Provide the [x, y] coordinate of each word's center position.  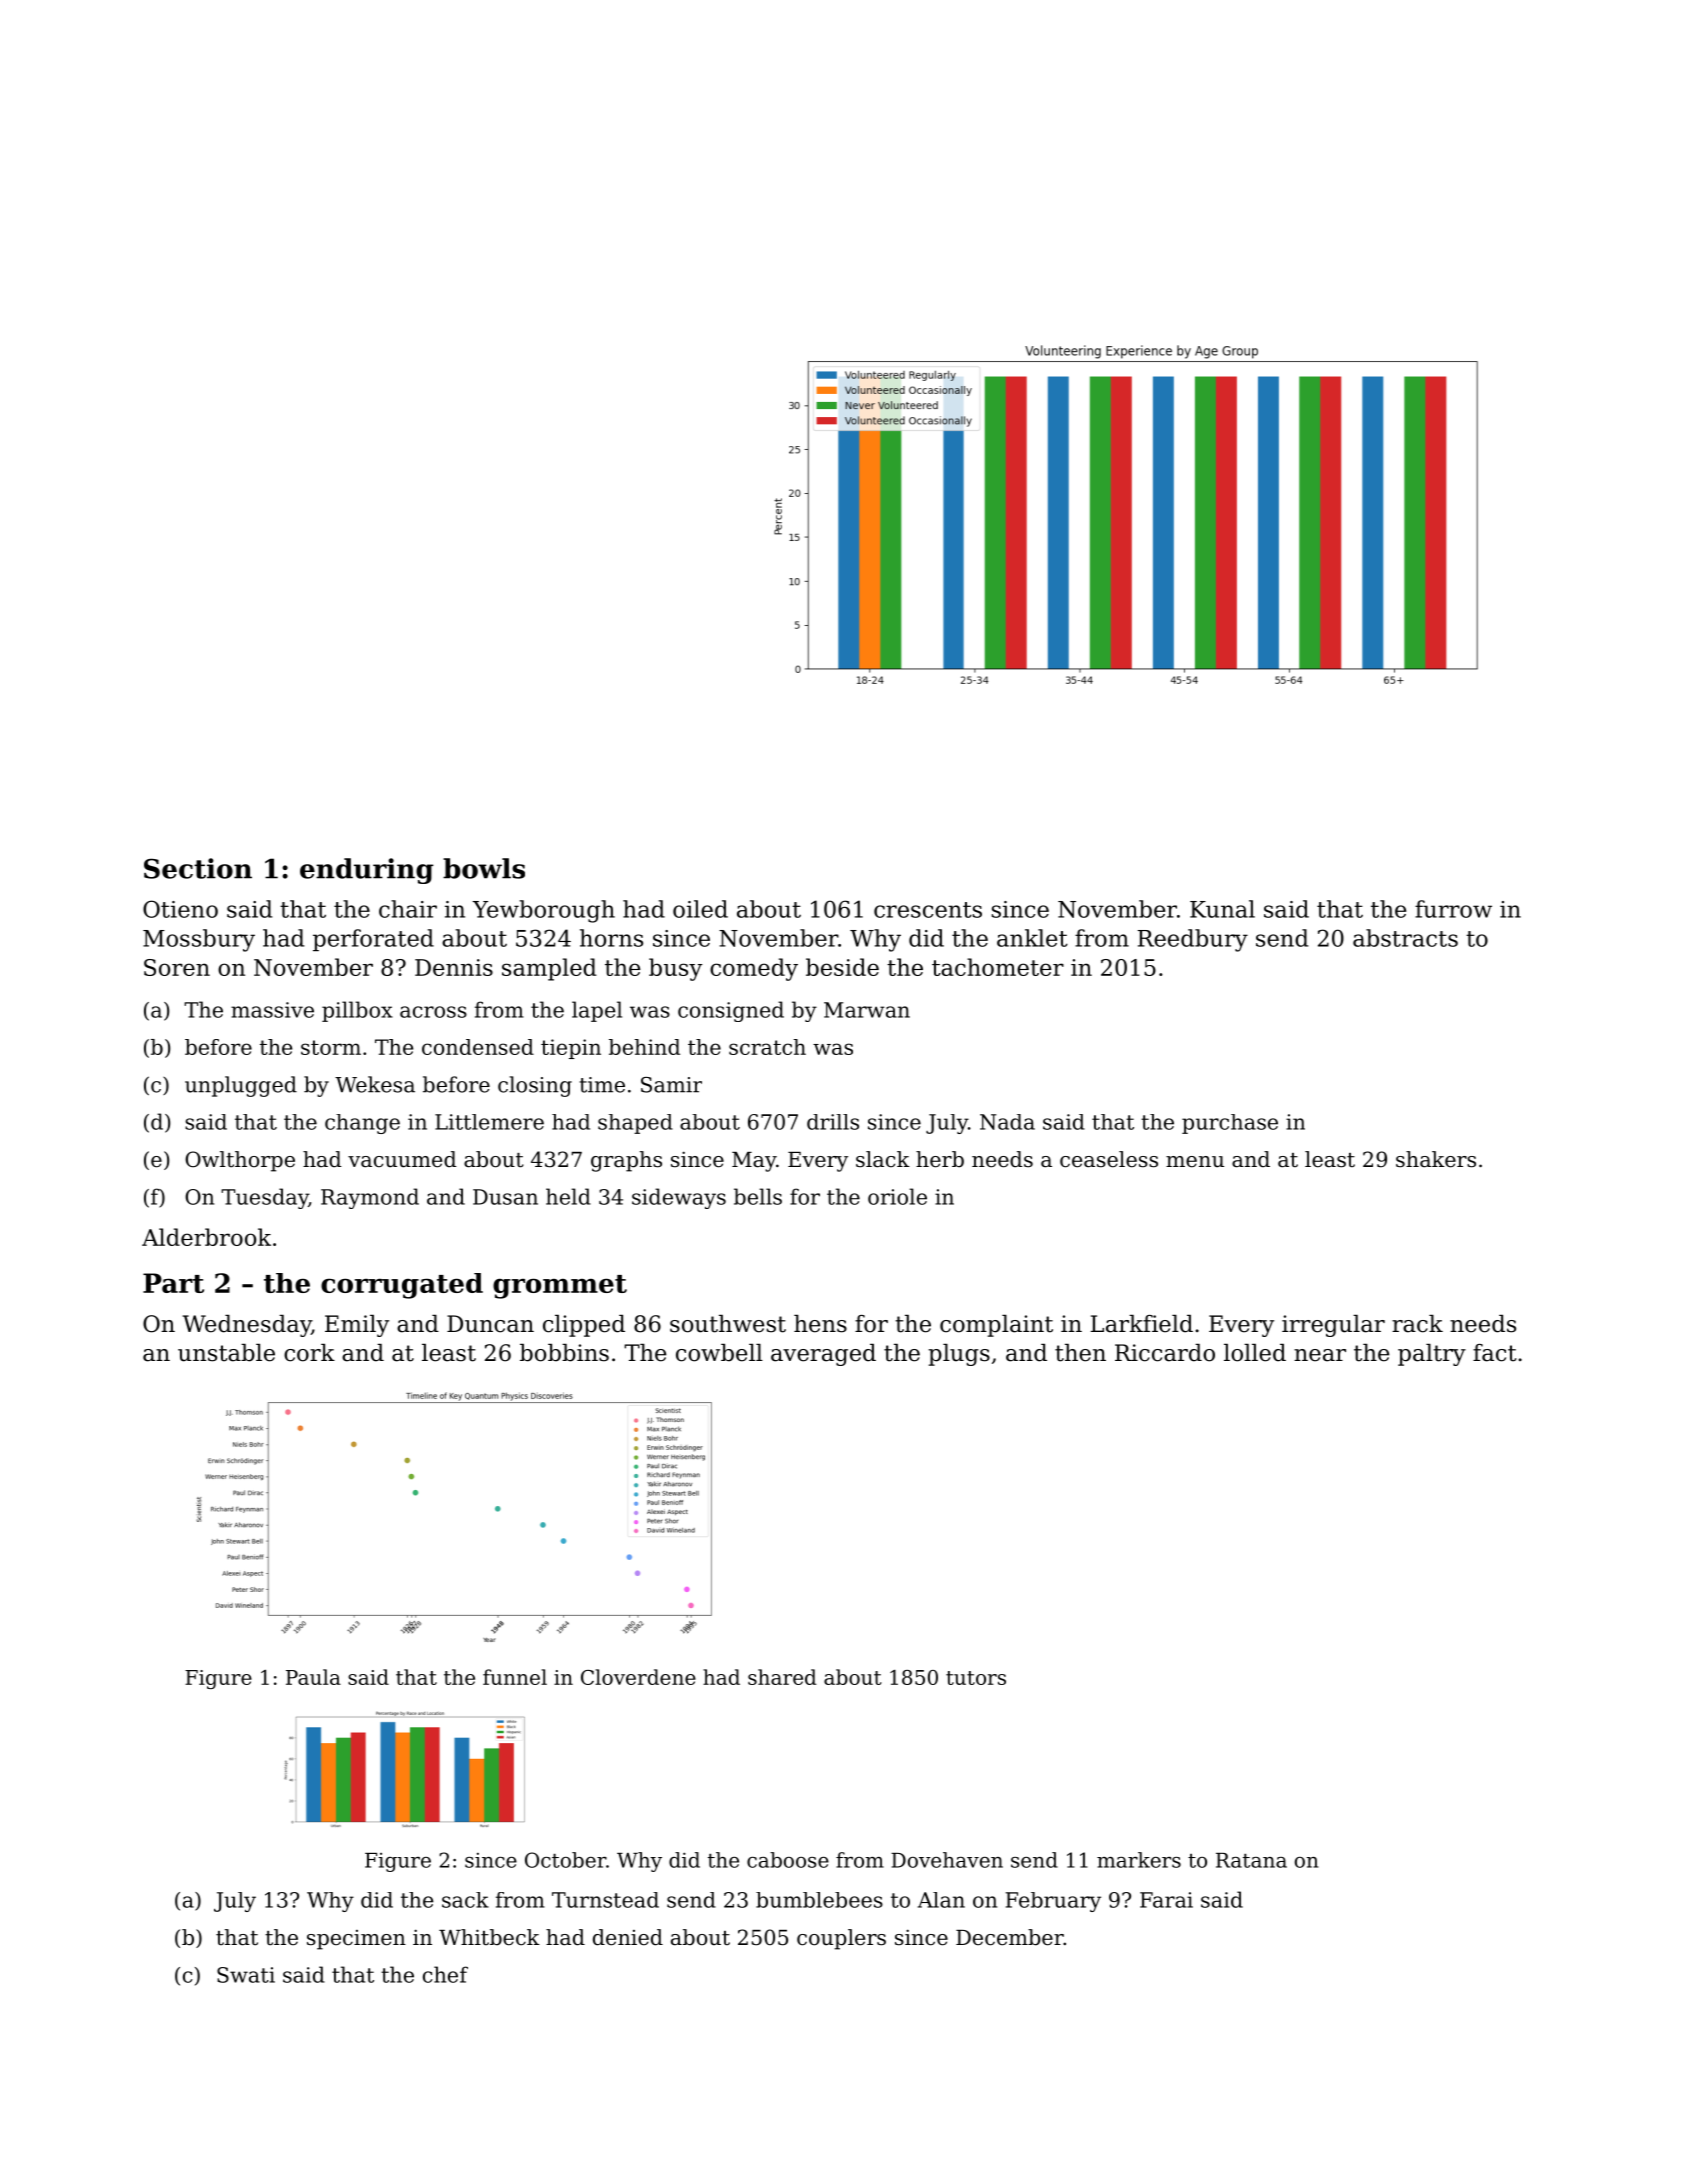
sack [465, 1900]
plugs [959, 1355]
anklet [1032, 938]
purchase [1230, 1124]
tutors [976, 1678]
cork [309, 1353]
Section [198, 868]
